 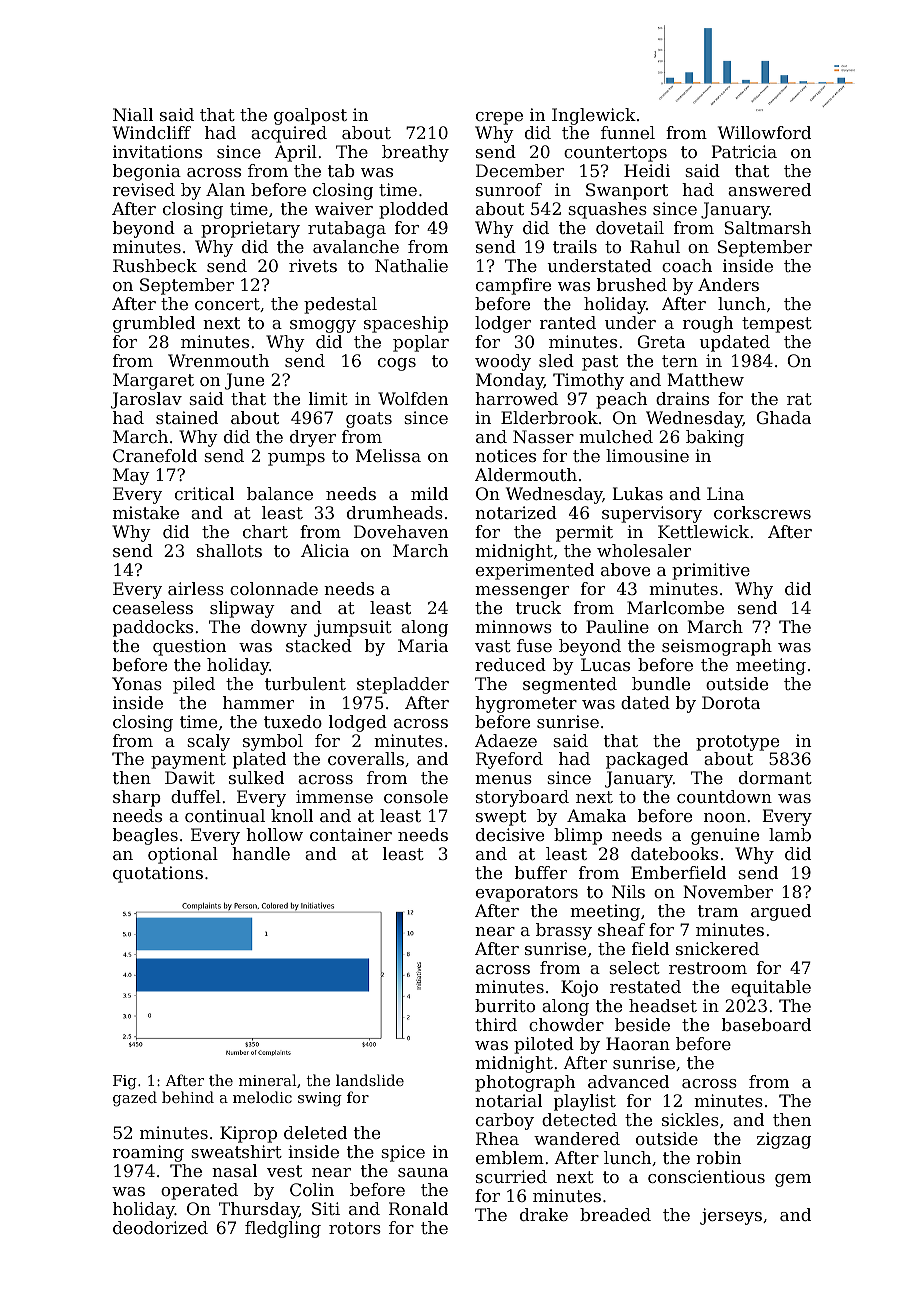 I want to click on photograph, so click(x=525, y=1083).
